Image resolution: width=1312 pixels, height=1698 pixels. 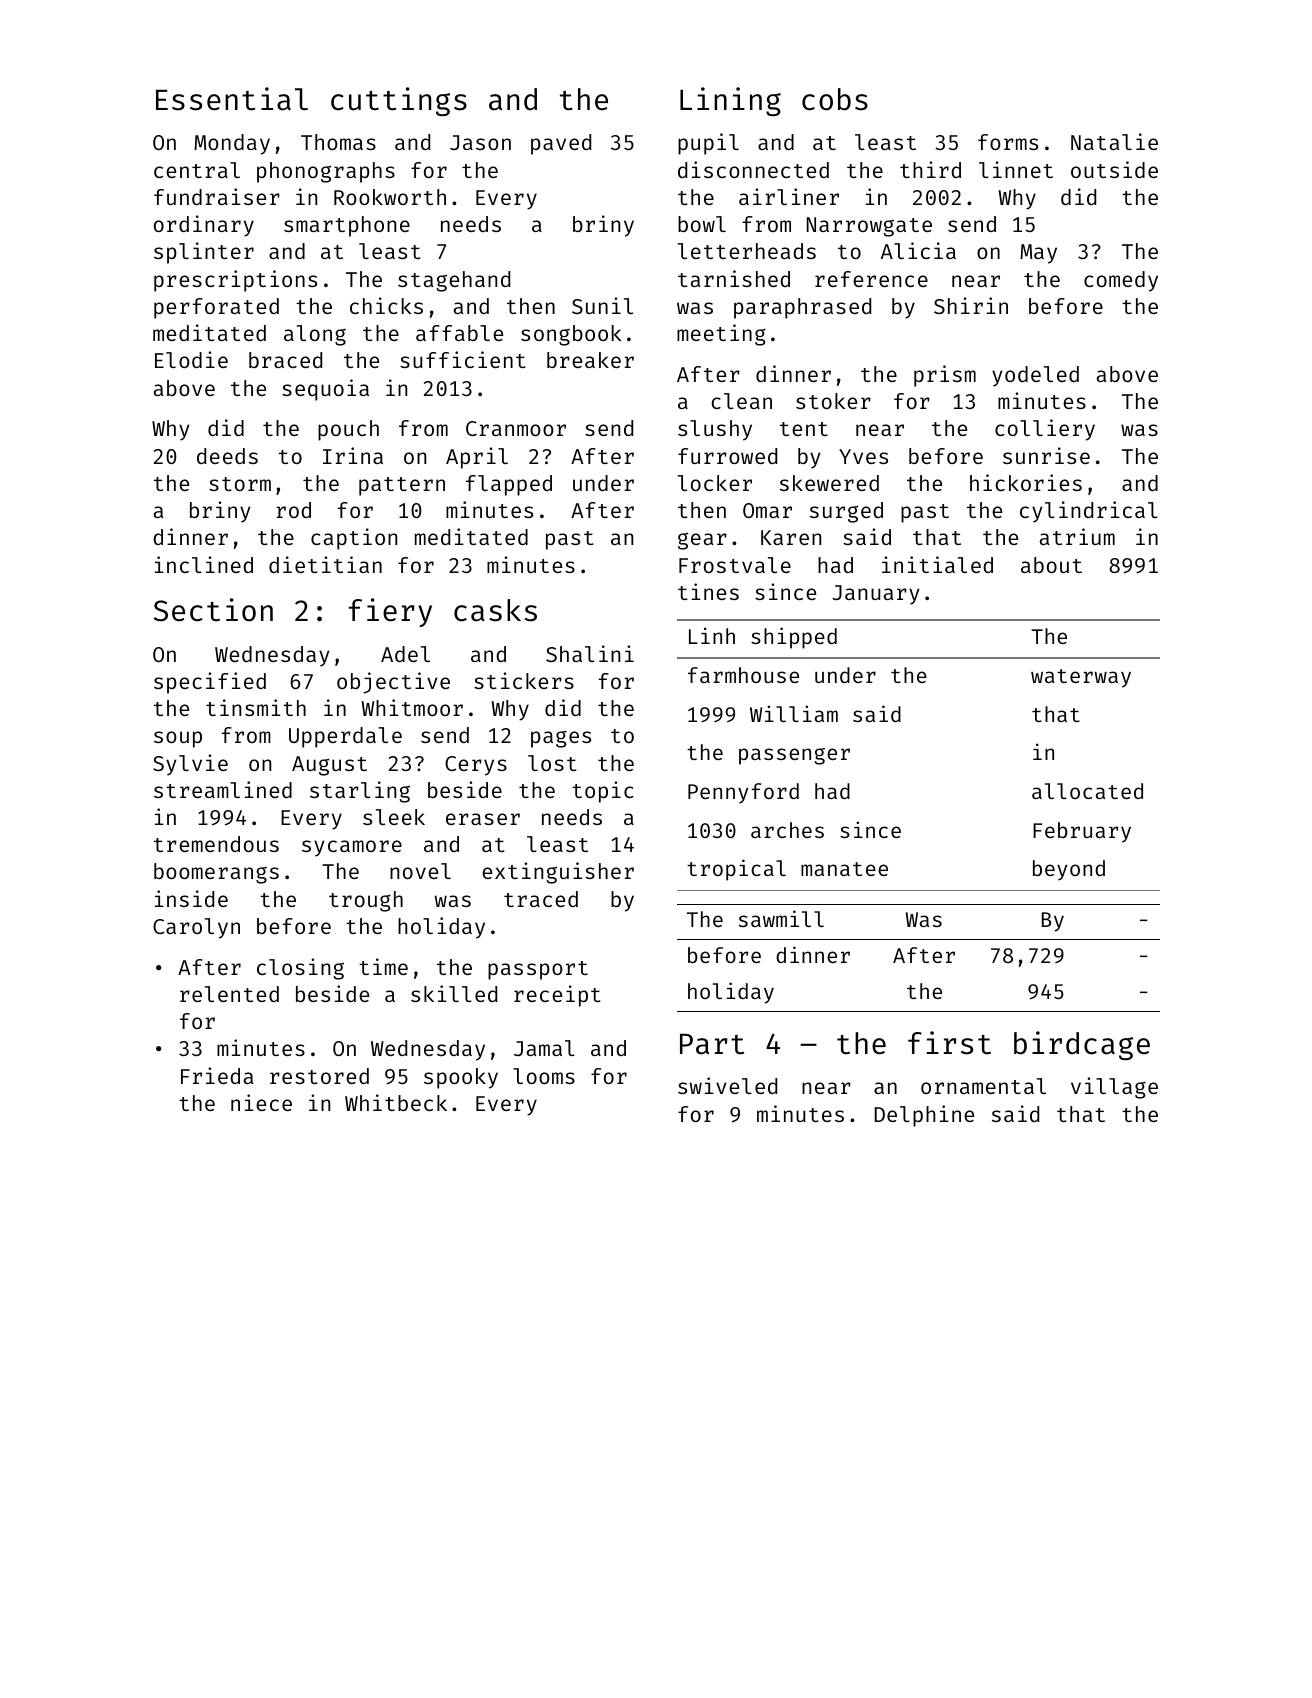 I want to click on Frieda, so click(x=217, y=1075).
